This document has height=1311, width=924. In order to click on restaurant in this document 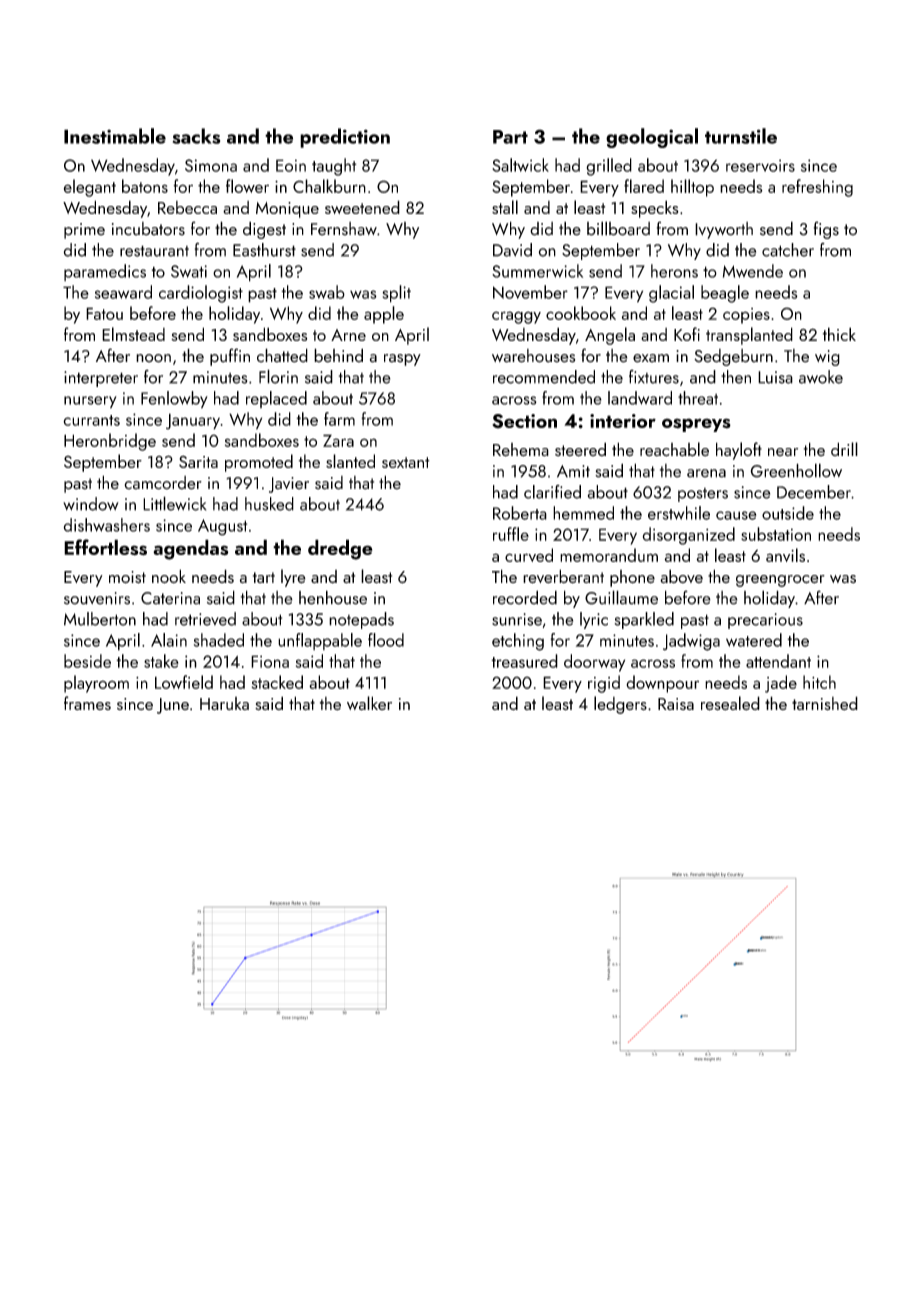, I will do `click(154, 251)`.
